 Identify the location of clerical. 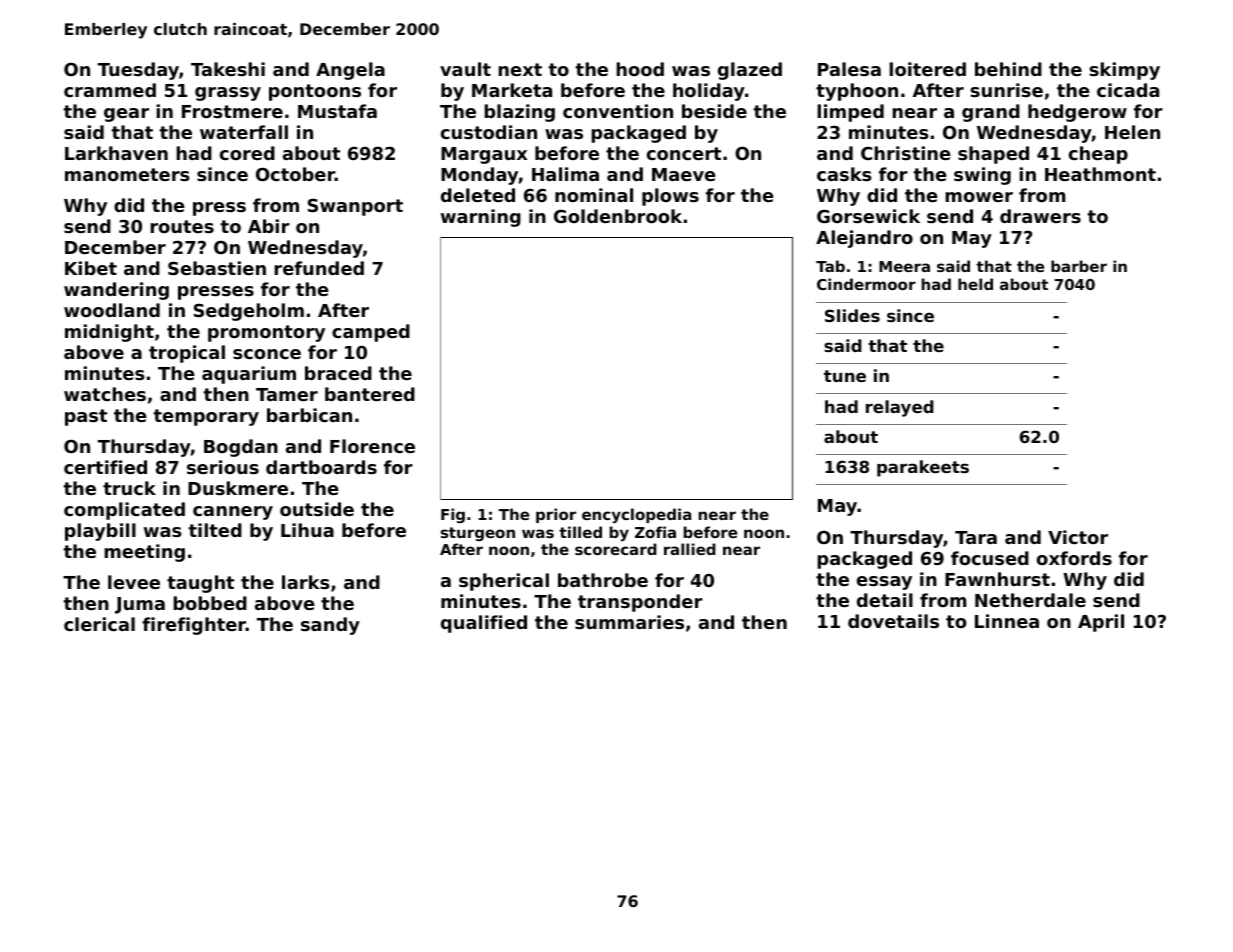
(99, 624).
